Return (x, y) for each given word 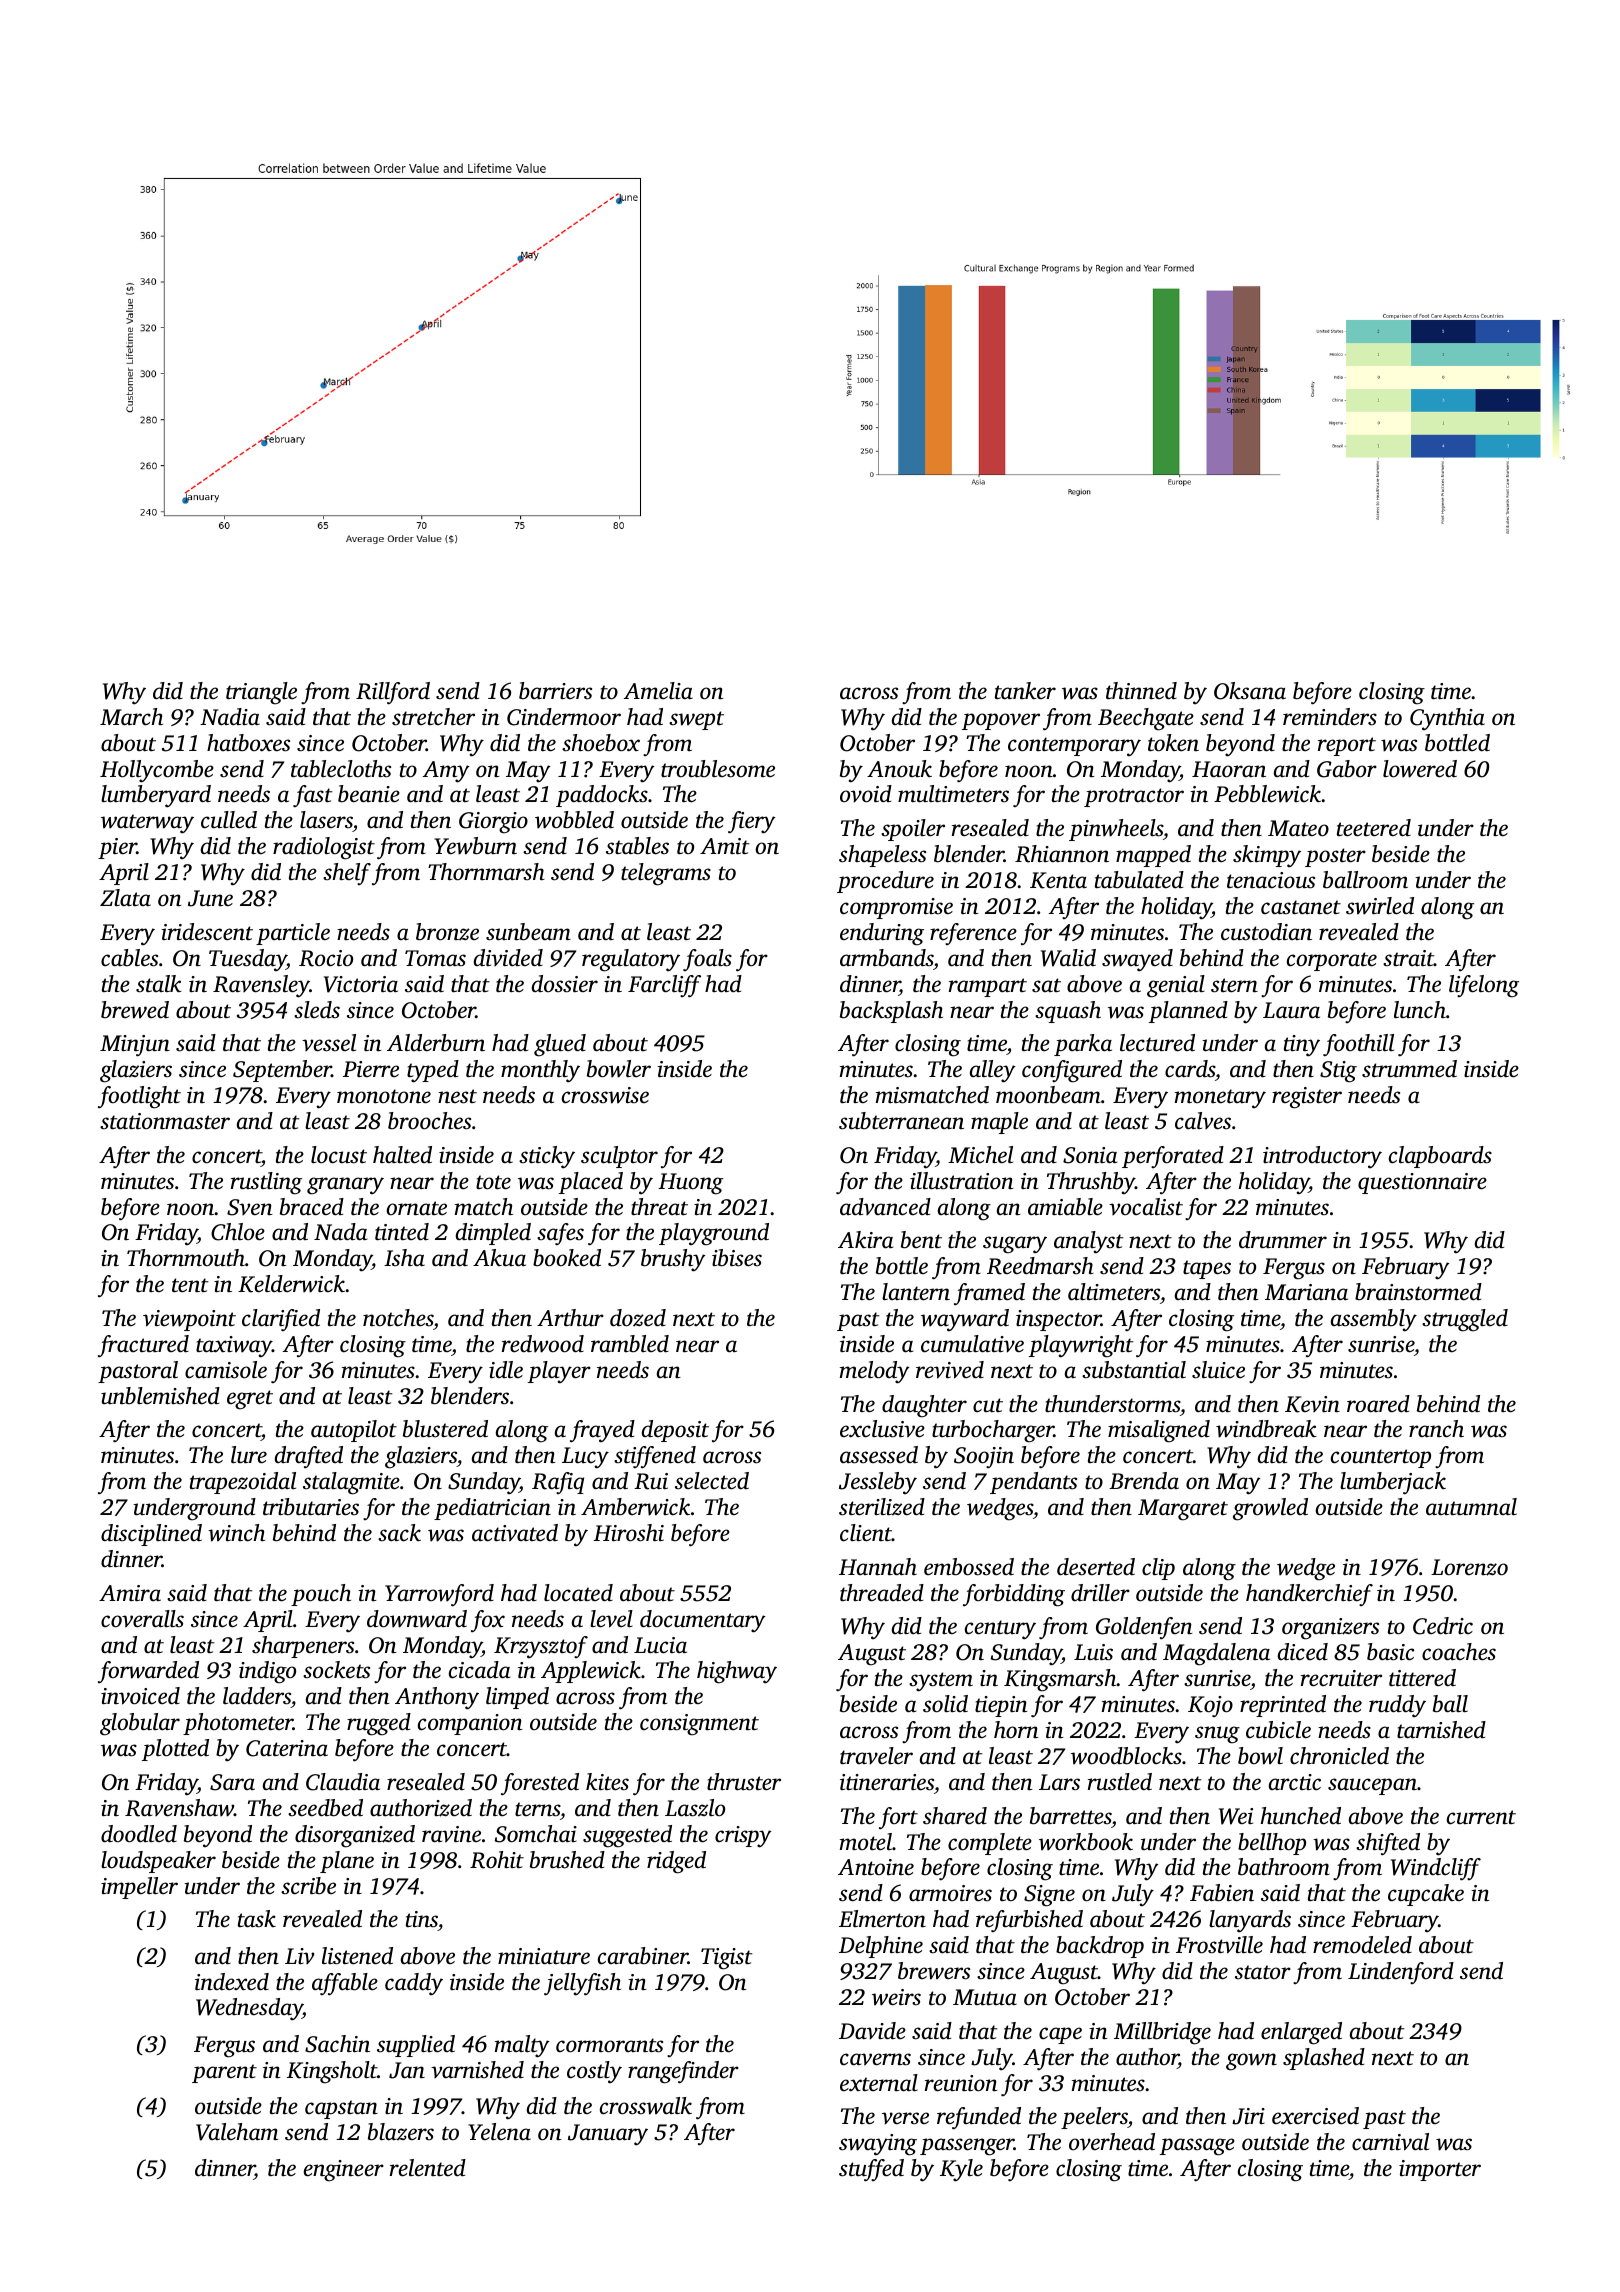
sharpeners (303, 1647)
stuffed (871, 2170)
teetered (1374, 828)
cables (129, 958)
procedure (885, 882)
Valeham (237, 2132)
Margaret (1183, 1510)
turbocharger (993, 1431)
